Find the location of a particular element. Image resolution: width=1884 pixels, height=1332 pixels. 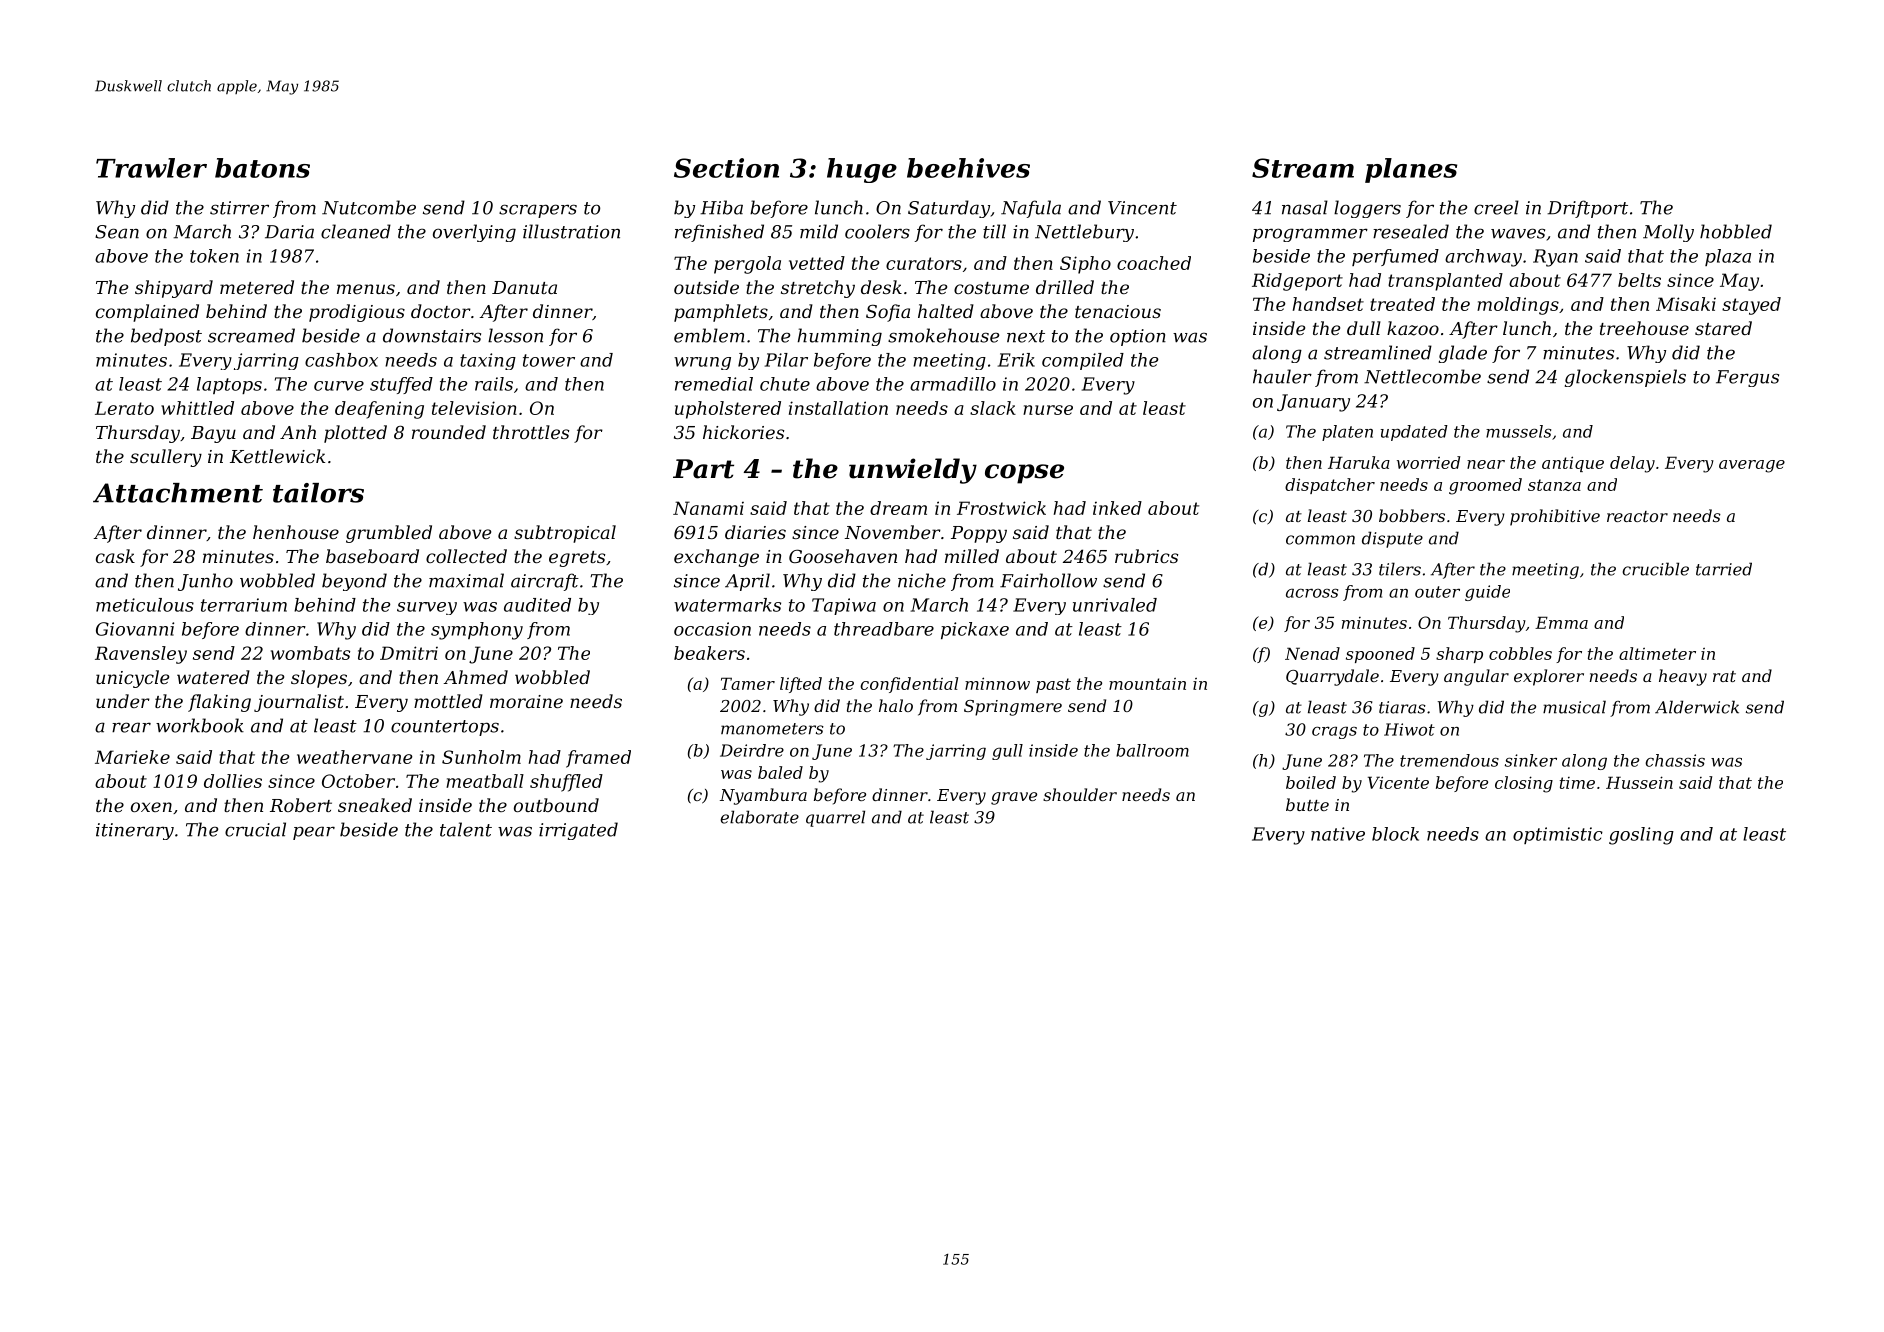

shoulder is located at coordinates (1080, 794).
